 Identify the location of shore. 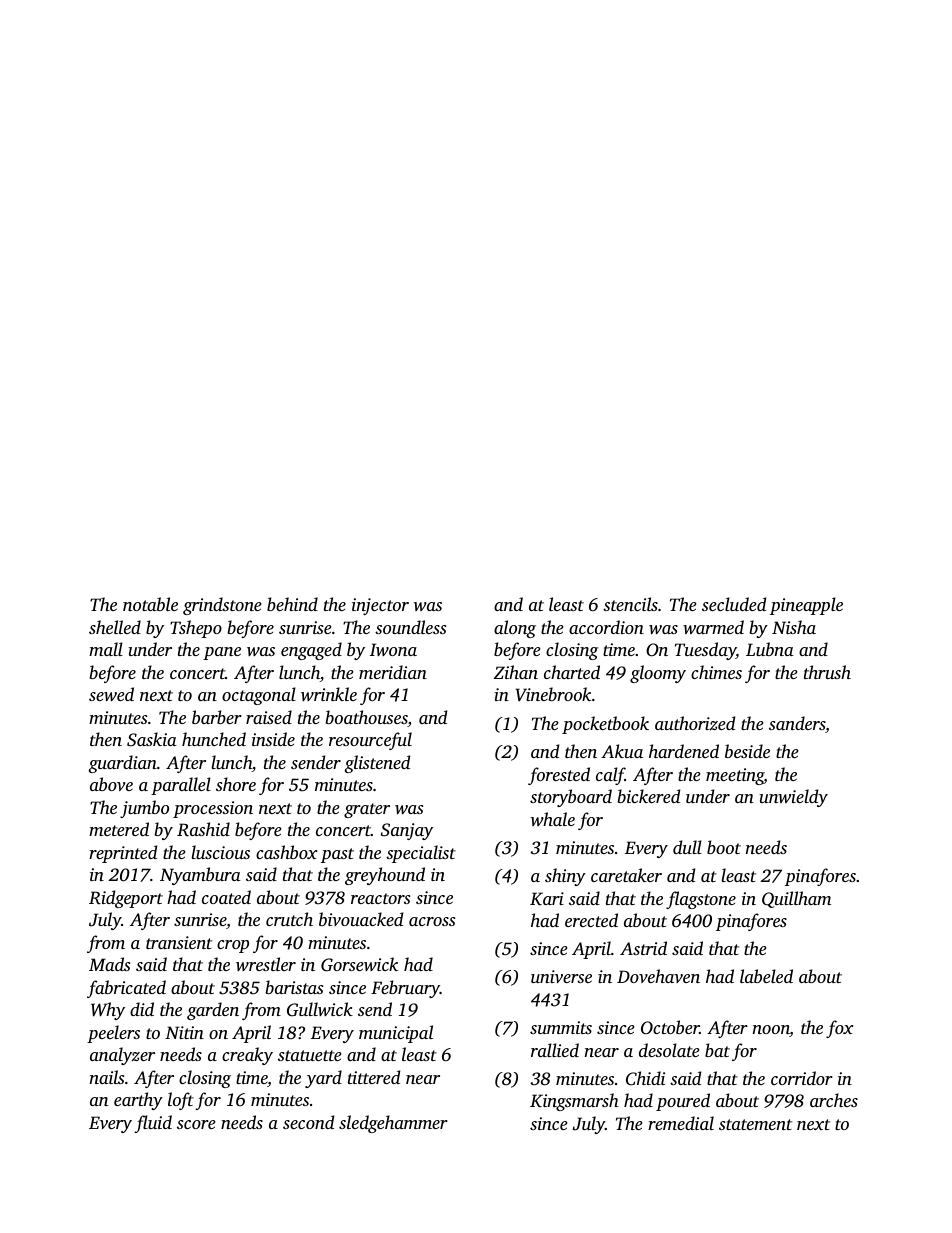
(236, 784).
